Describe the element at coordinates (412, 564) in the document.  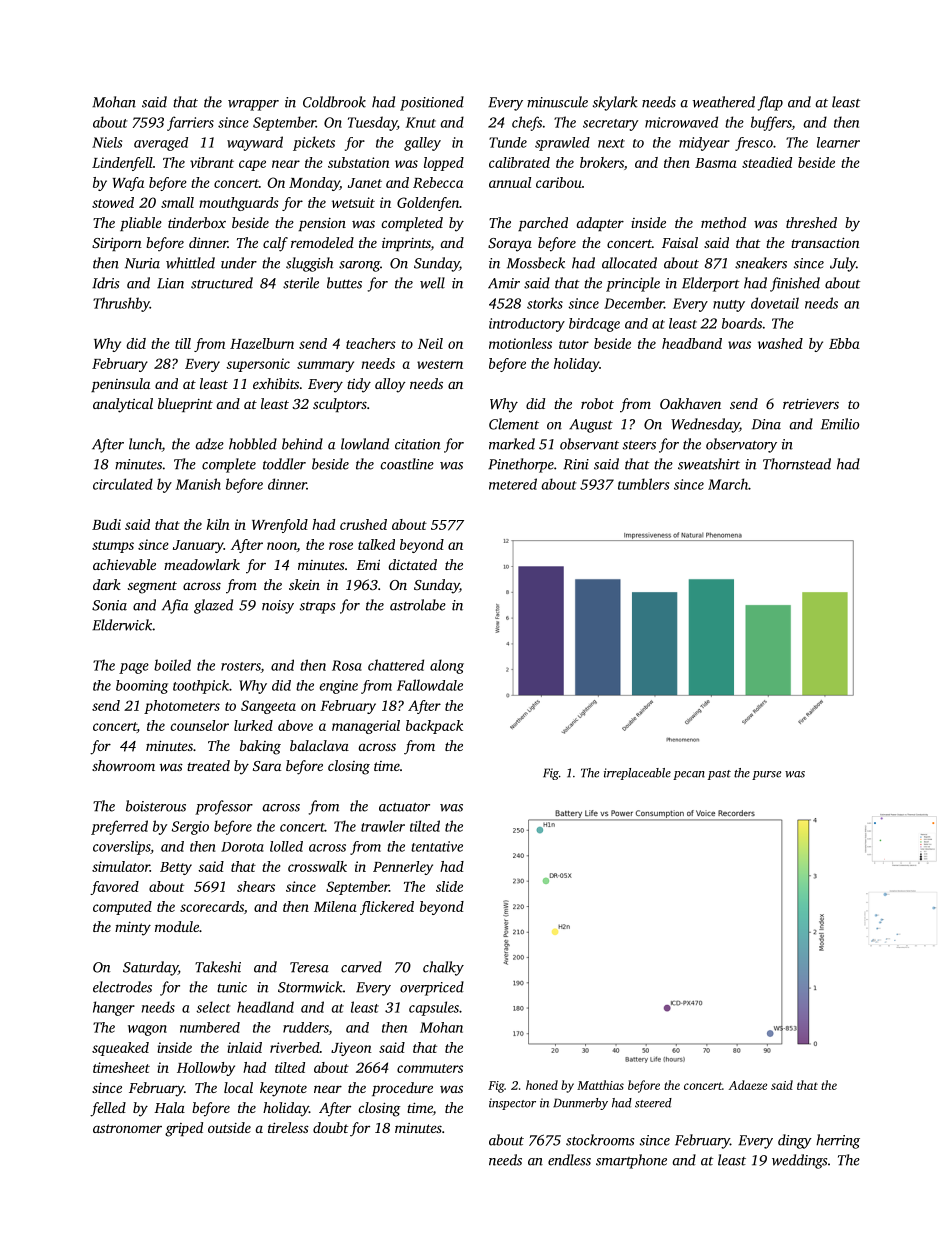
I see `dictated` at that location.
